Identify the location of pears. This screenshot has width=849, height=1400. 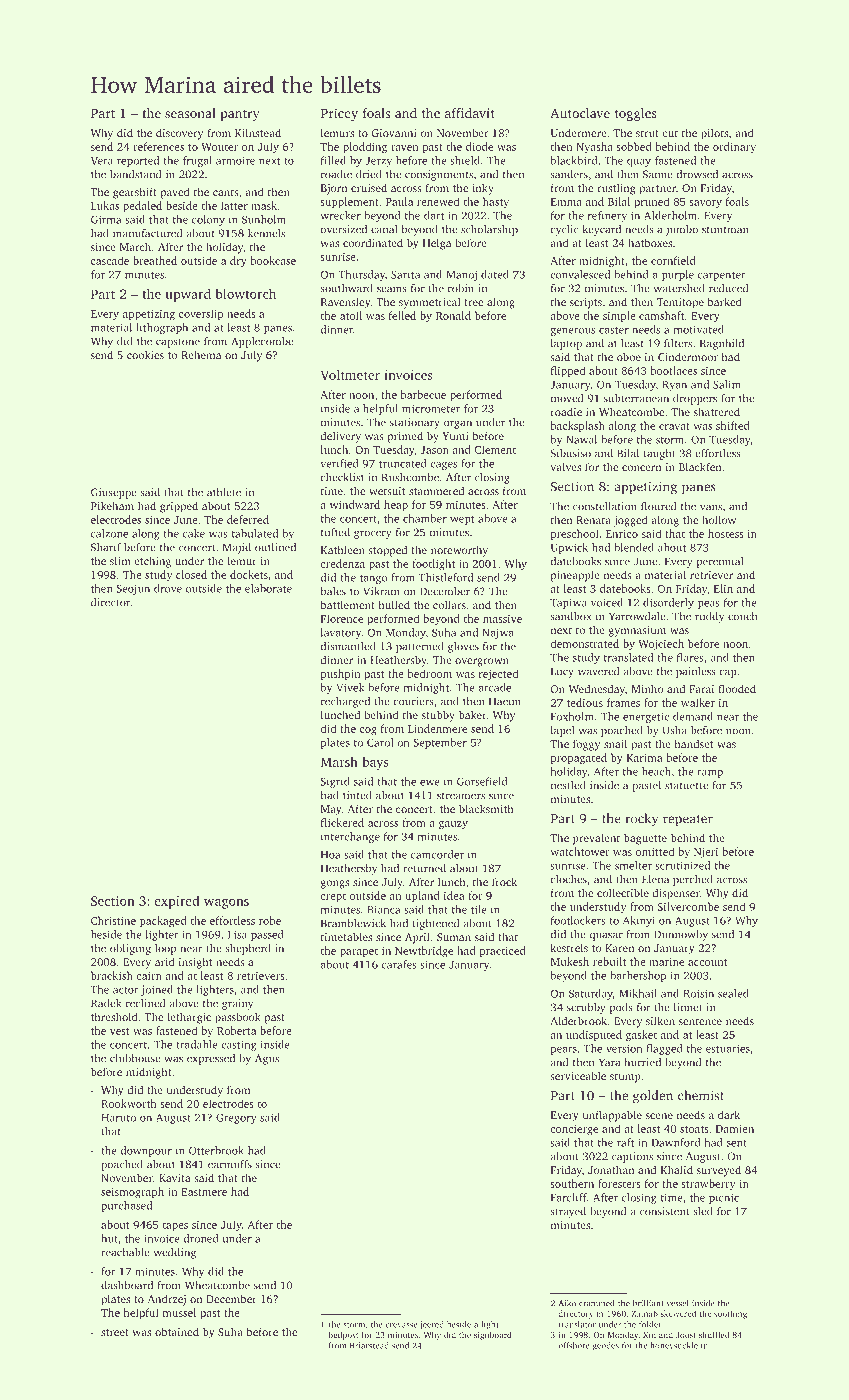
(564, 1051).
